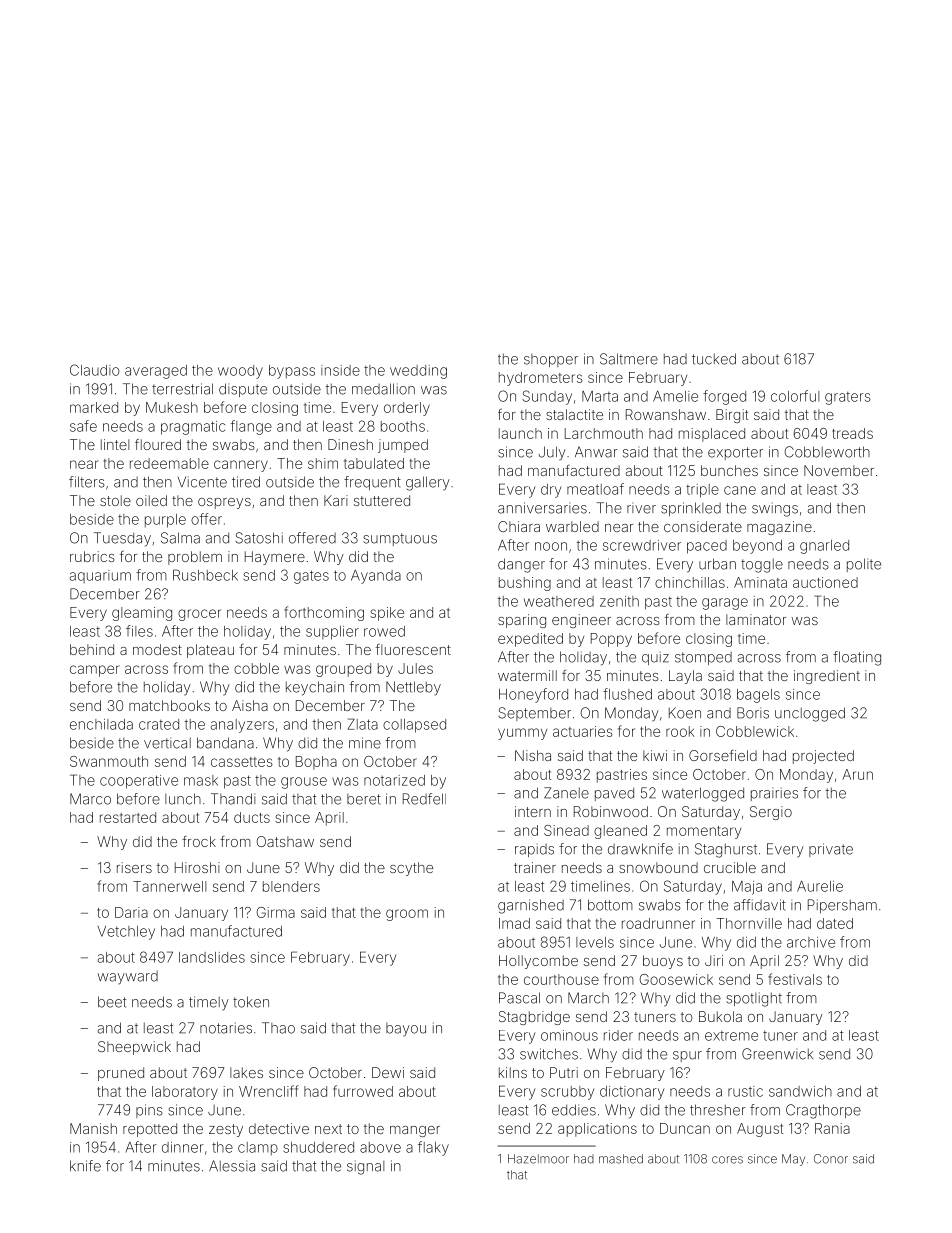  Describe the element at coordinates (95, 370) in the image. I see `Claudio` at that location.
